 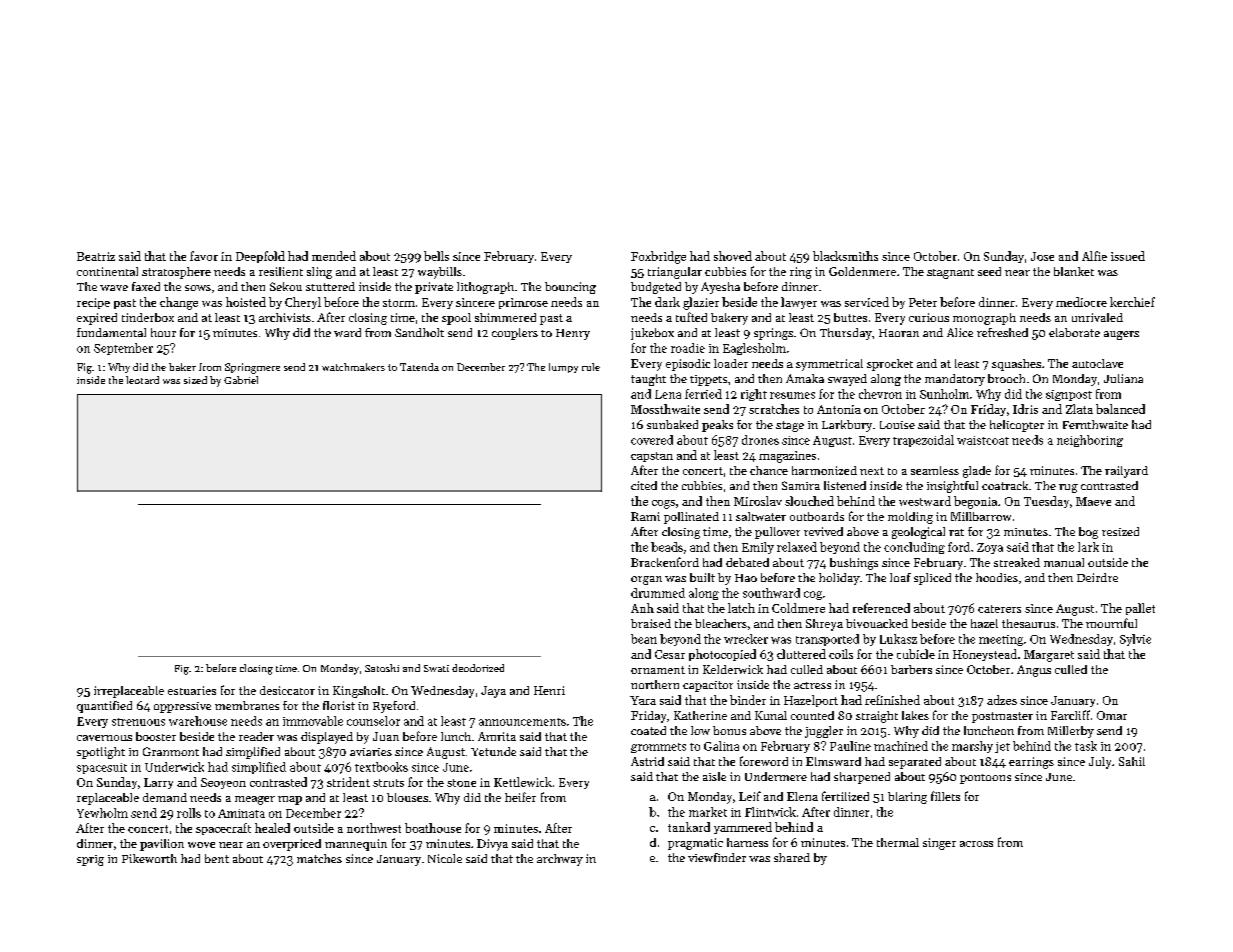 What do you see at coordinates (658, 257) in the page?
I see `Foxbridge` at bounding box center [658, 257].
